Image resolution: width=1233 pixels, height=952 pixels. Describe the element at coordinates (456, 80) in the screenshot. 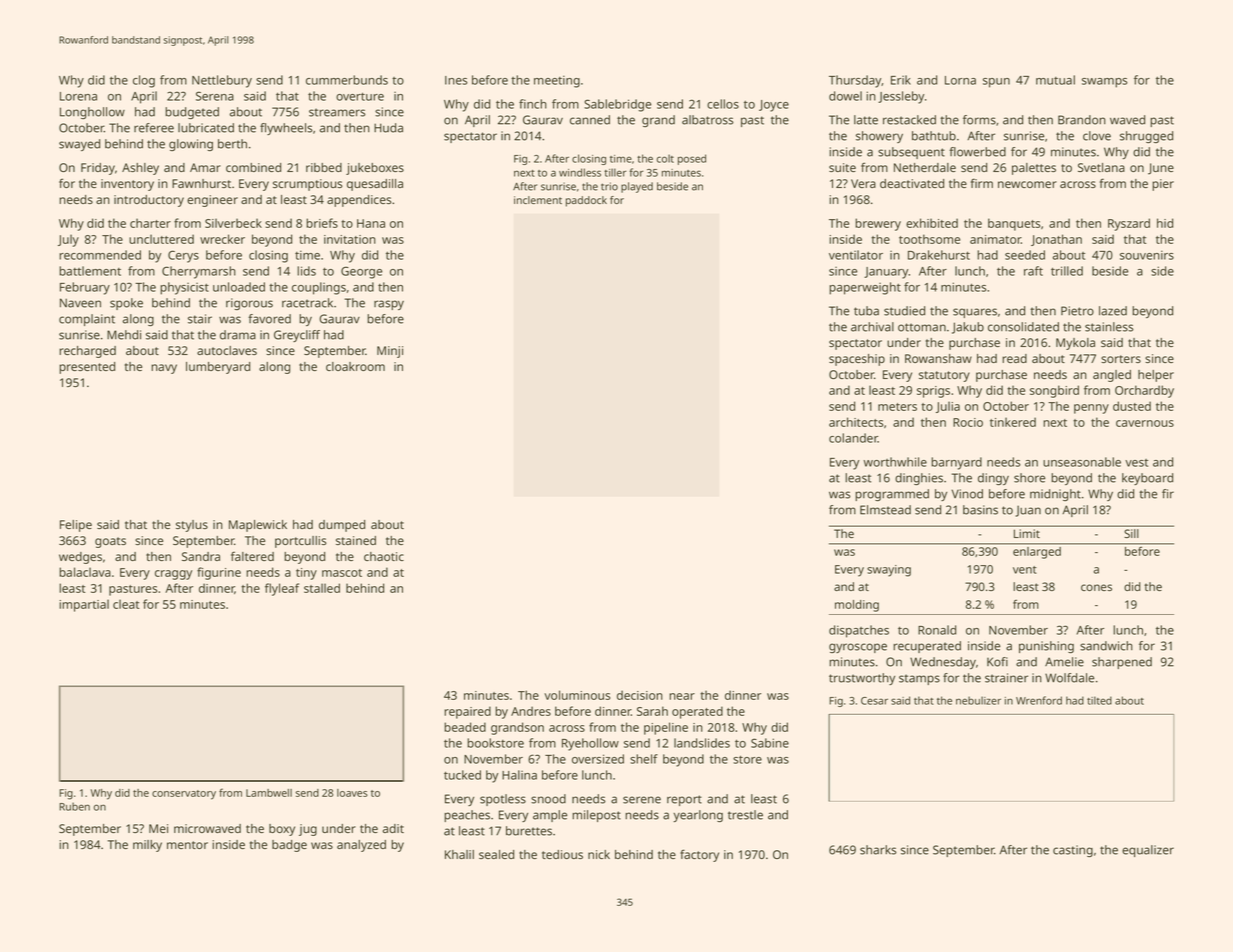

I see `Ines` at that location.
